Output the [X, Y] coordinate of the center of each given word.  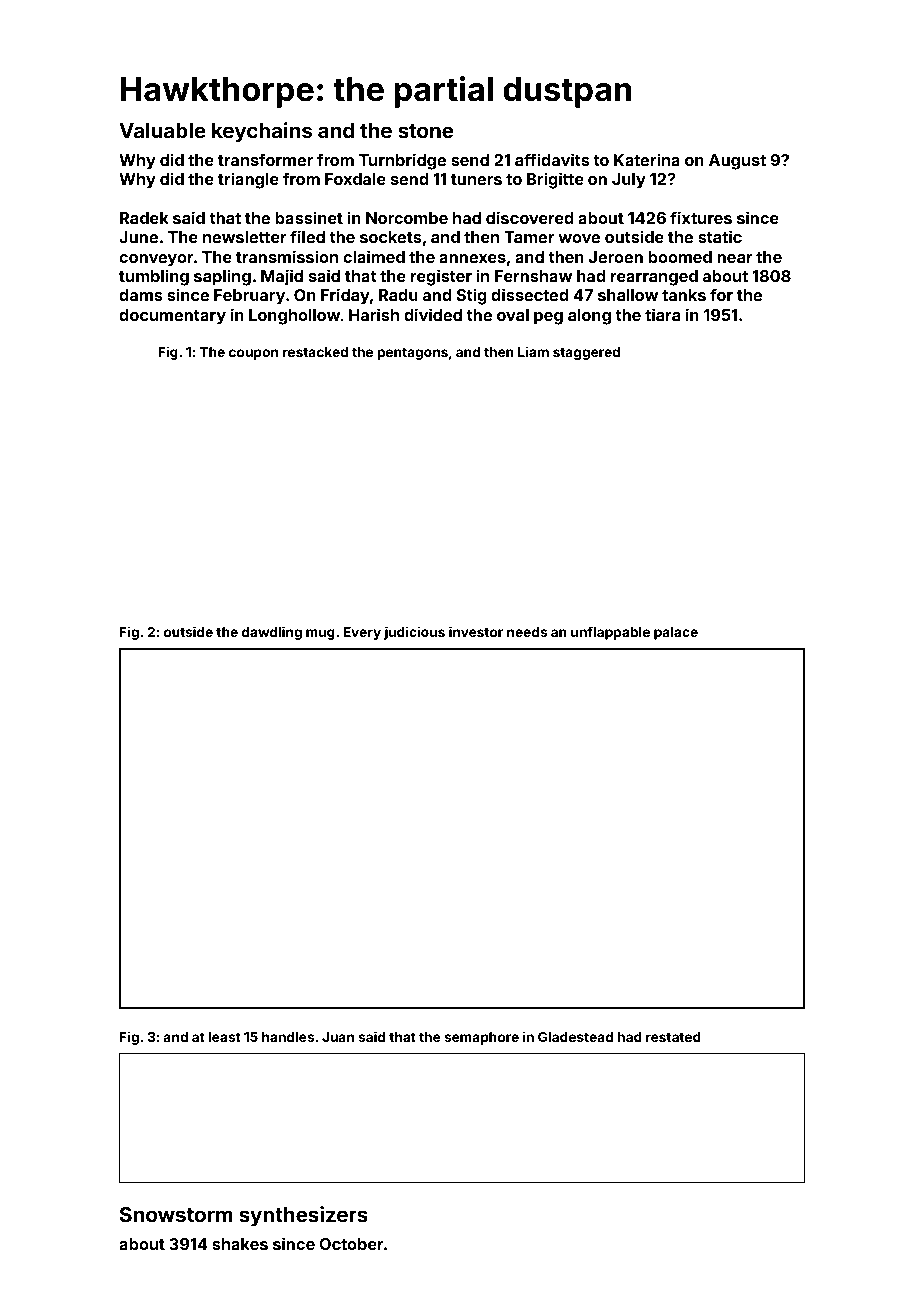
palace [676, 633]
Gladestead [575, 1037]
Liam [533, 351]
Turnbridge [402, 161]
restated [673, 1037]
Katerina [647, 159]
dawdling [272, 633]
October [351, 1244]
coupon [253, 354]
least [225, 1037]
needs [527, 632]
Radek [144, 218]
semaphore [481, 1038]
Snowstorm [176, 1214]
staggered [586, 353]
